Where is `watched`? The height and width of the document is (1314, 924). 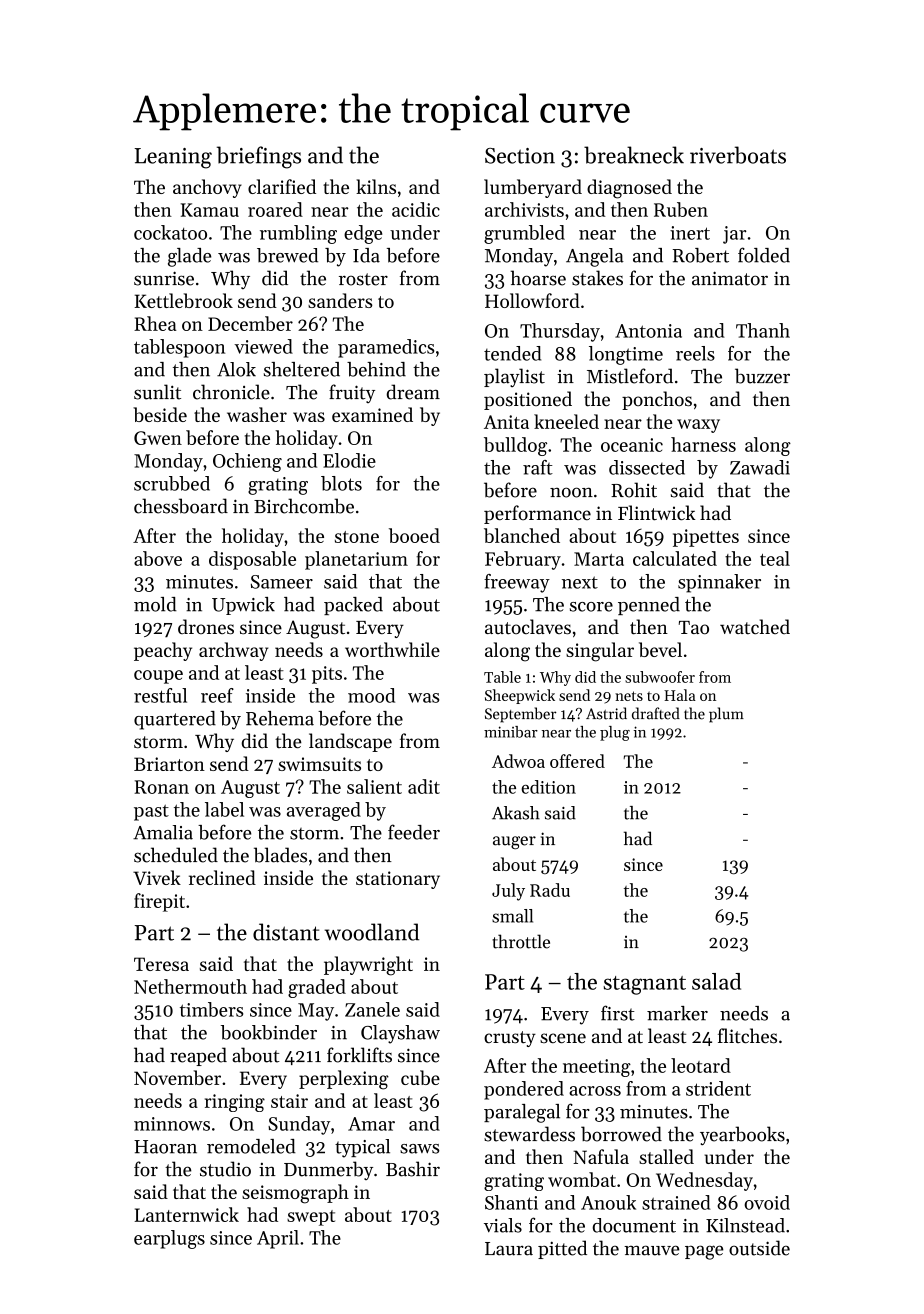
watched is located at coordinates (755, 626).
